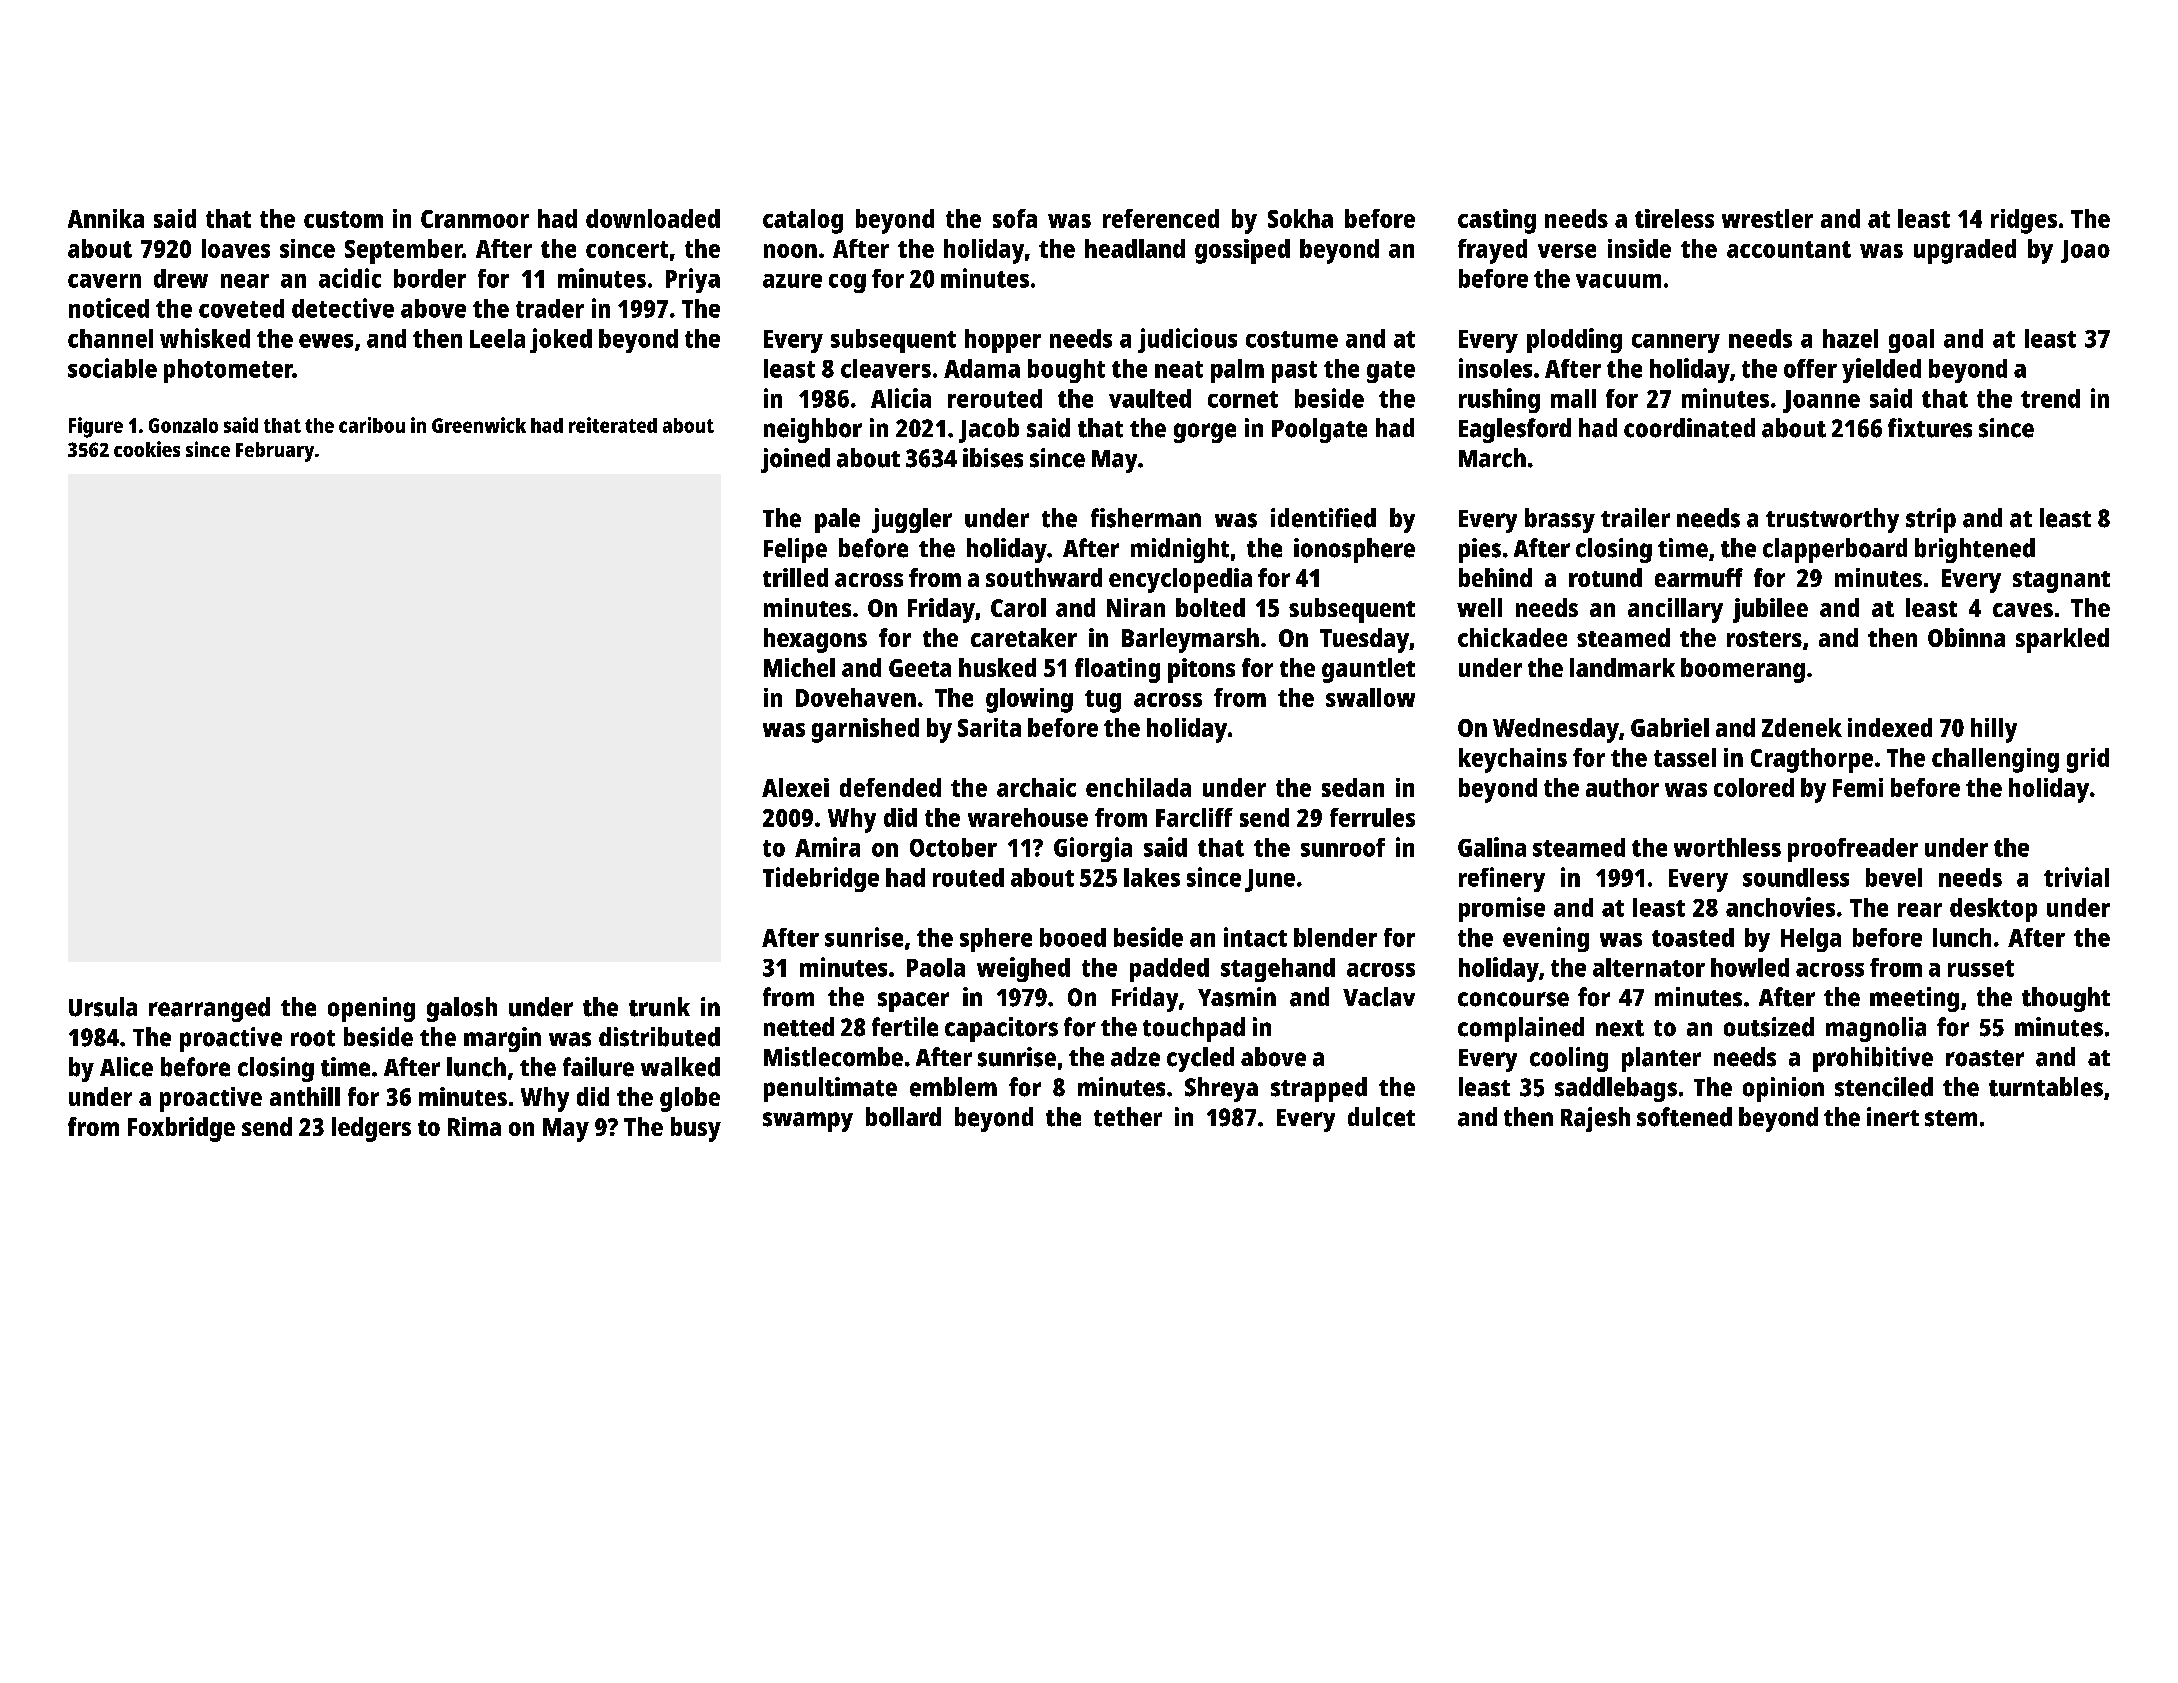  Describe the element at coordinates (808, 1122) in the document. I see `swampy` at that location.
